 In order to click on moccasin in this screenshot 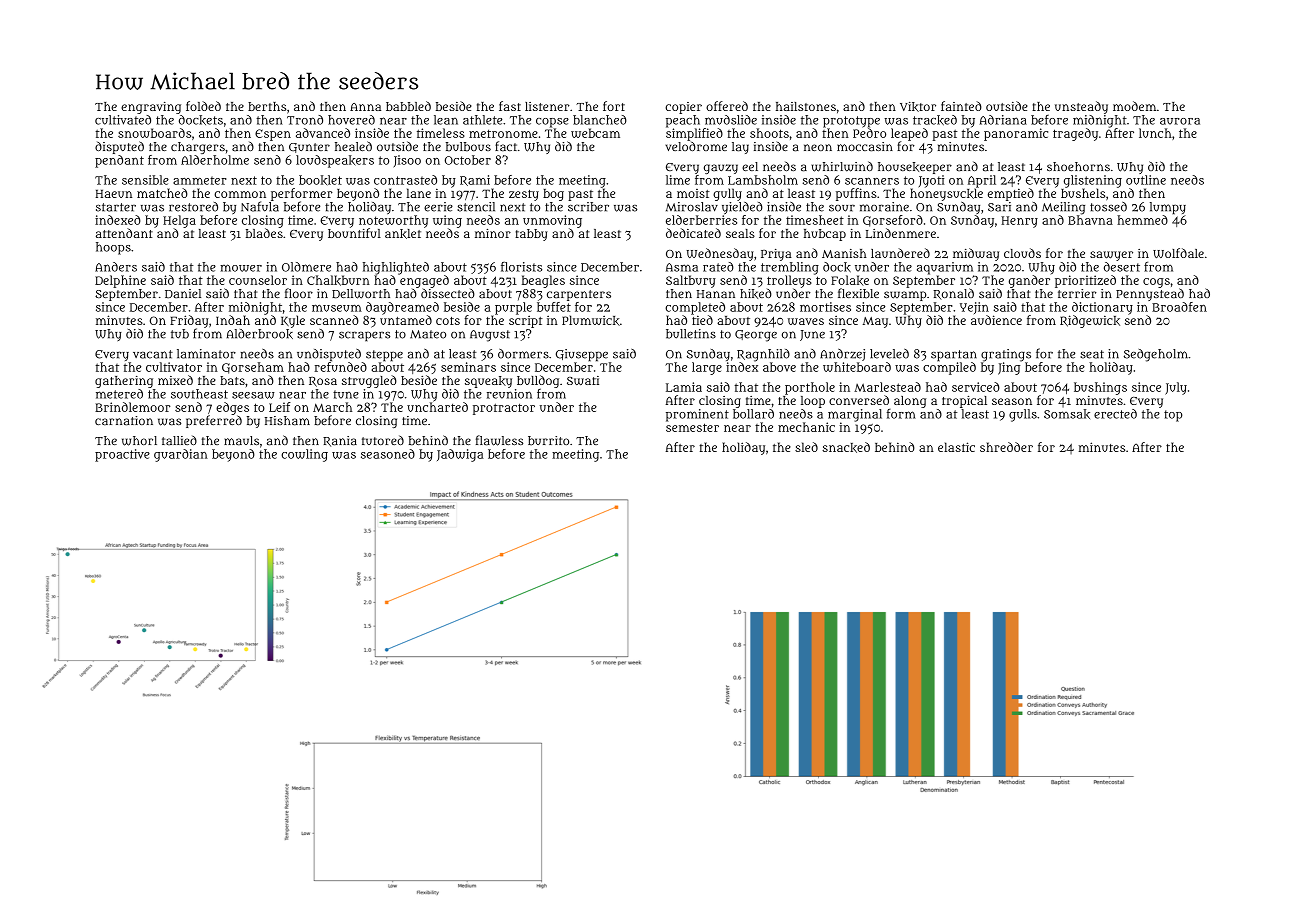, I will do `click(865, 146)`.
